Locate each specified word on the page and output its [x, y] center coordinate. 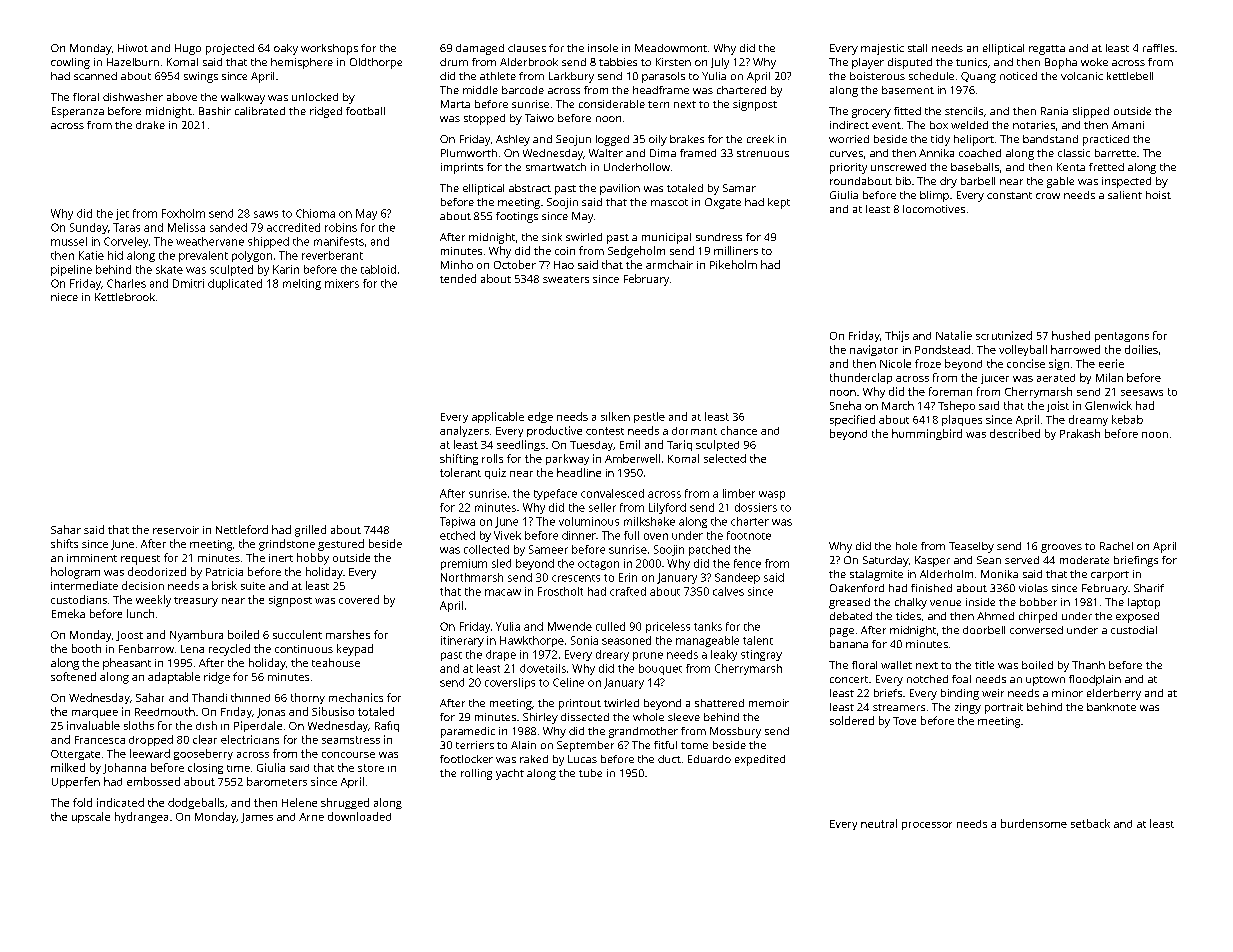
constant [1009, 195]
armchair [669, 264]
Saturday [886, 561]
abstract [530, 188]
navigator [874, 350]
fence [747, 563]
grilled [310, 531]
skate [169, 269]
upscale [91, 817]
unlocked [315, 97]
